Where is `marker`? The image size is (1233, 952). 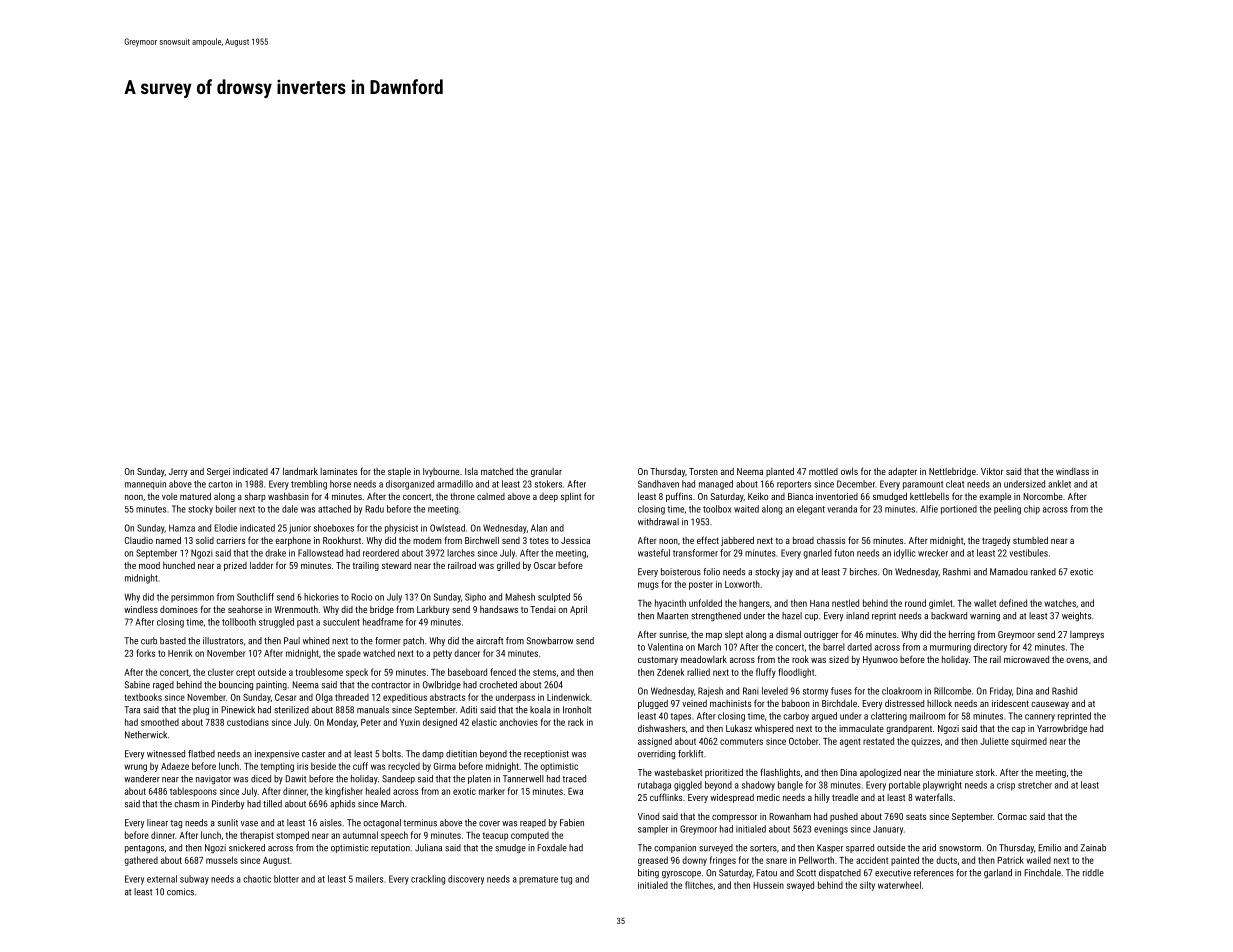
marker is located at coordinates (492, 791).
